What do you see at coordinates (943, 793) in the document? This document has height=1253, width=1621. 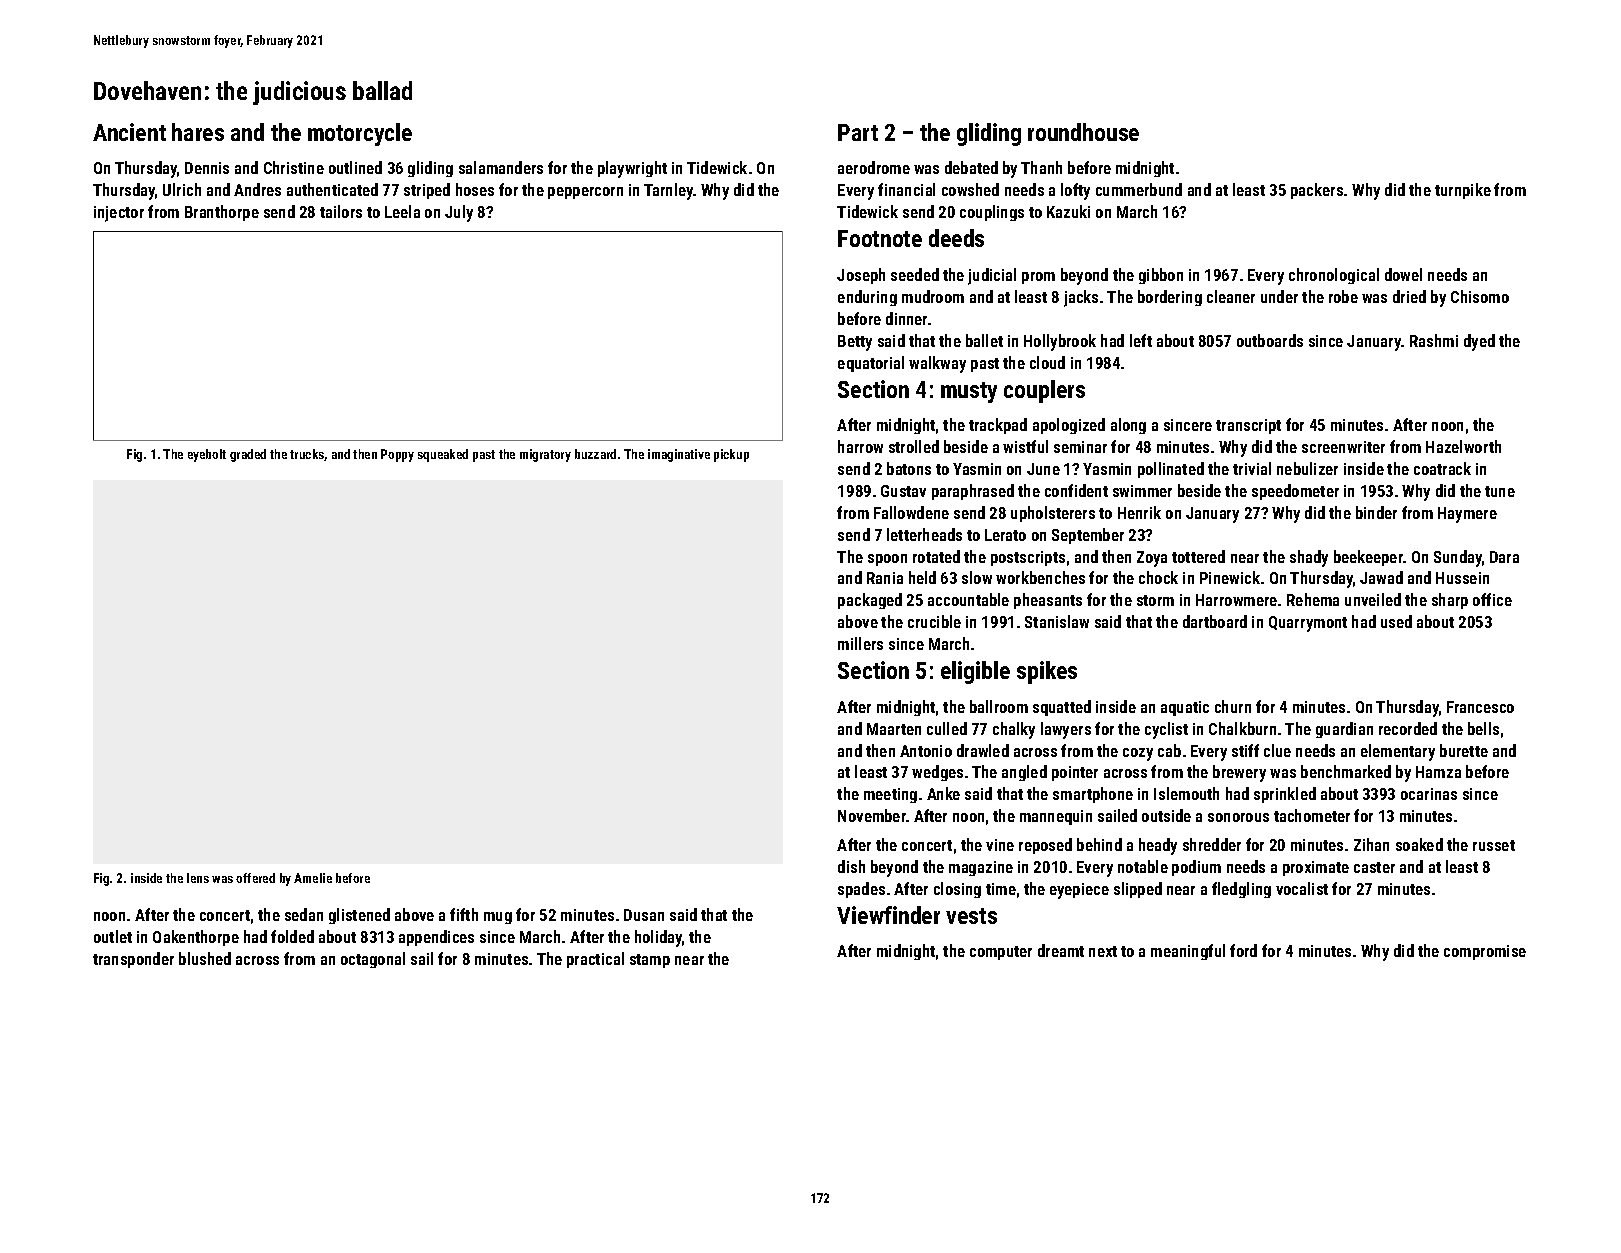 I see `Anke` at bounding box center [943, 793].
